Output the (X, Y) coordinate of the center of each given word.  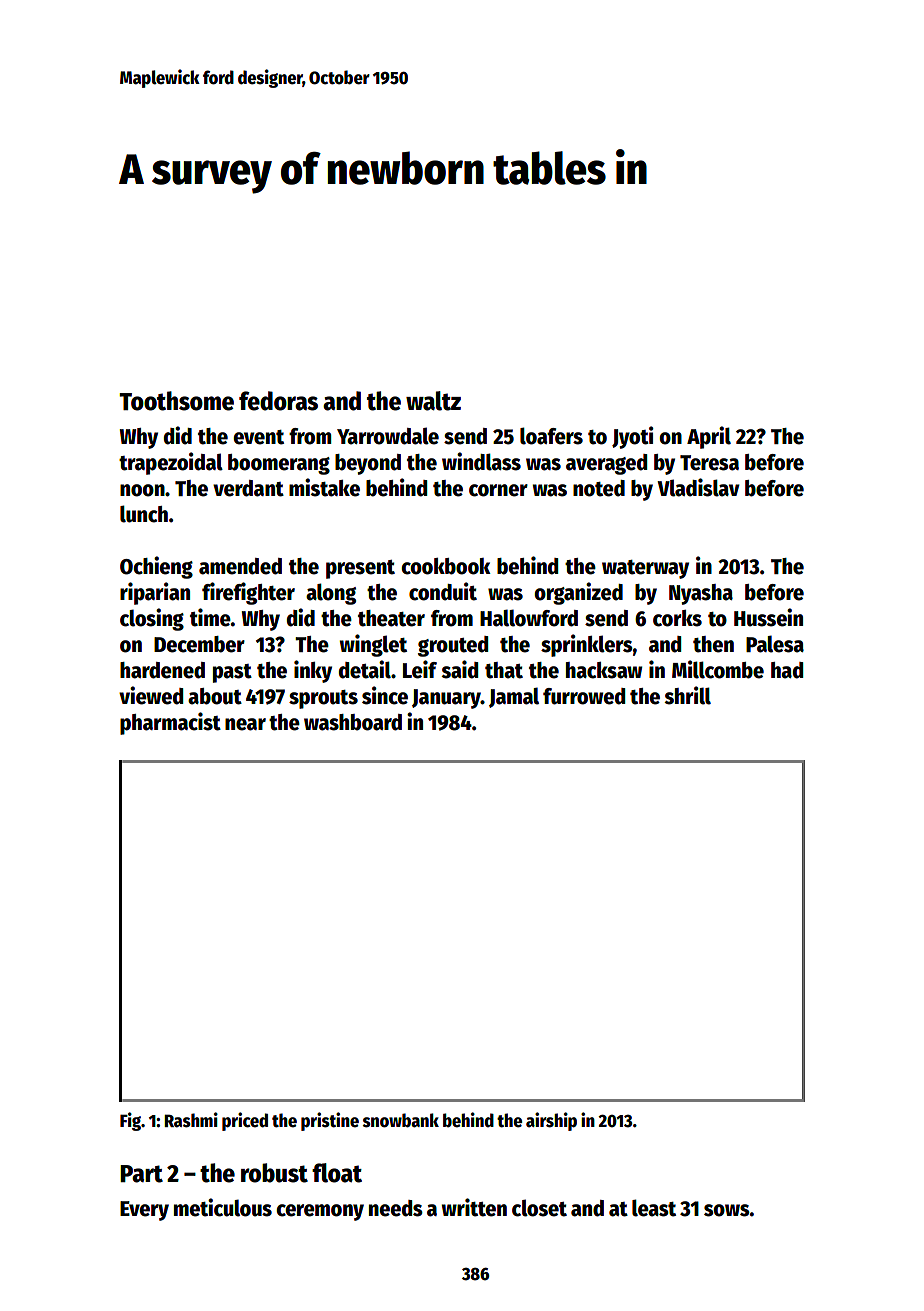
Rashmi (191, 1120)
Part (141, 1174)
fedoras (278, 401)
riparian (155, 593)
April (709, 437)
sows (727, 1210)
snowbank (401, 1120)
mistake (324, 487)
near (245, 724)
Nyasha (701, 594)
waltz (433, 401)
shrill (687, 695)
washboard (353, 722)
